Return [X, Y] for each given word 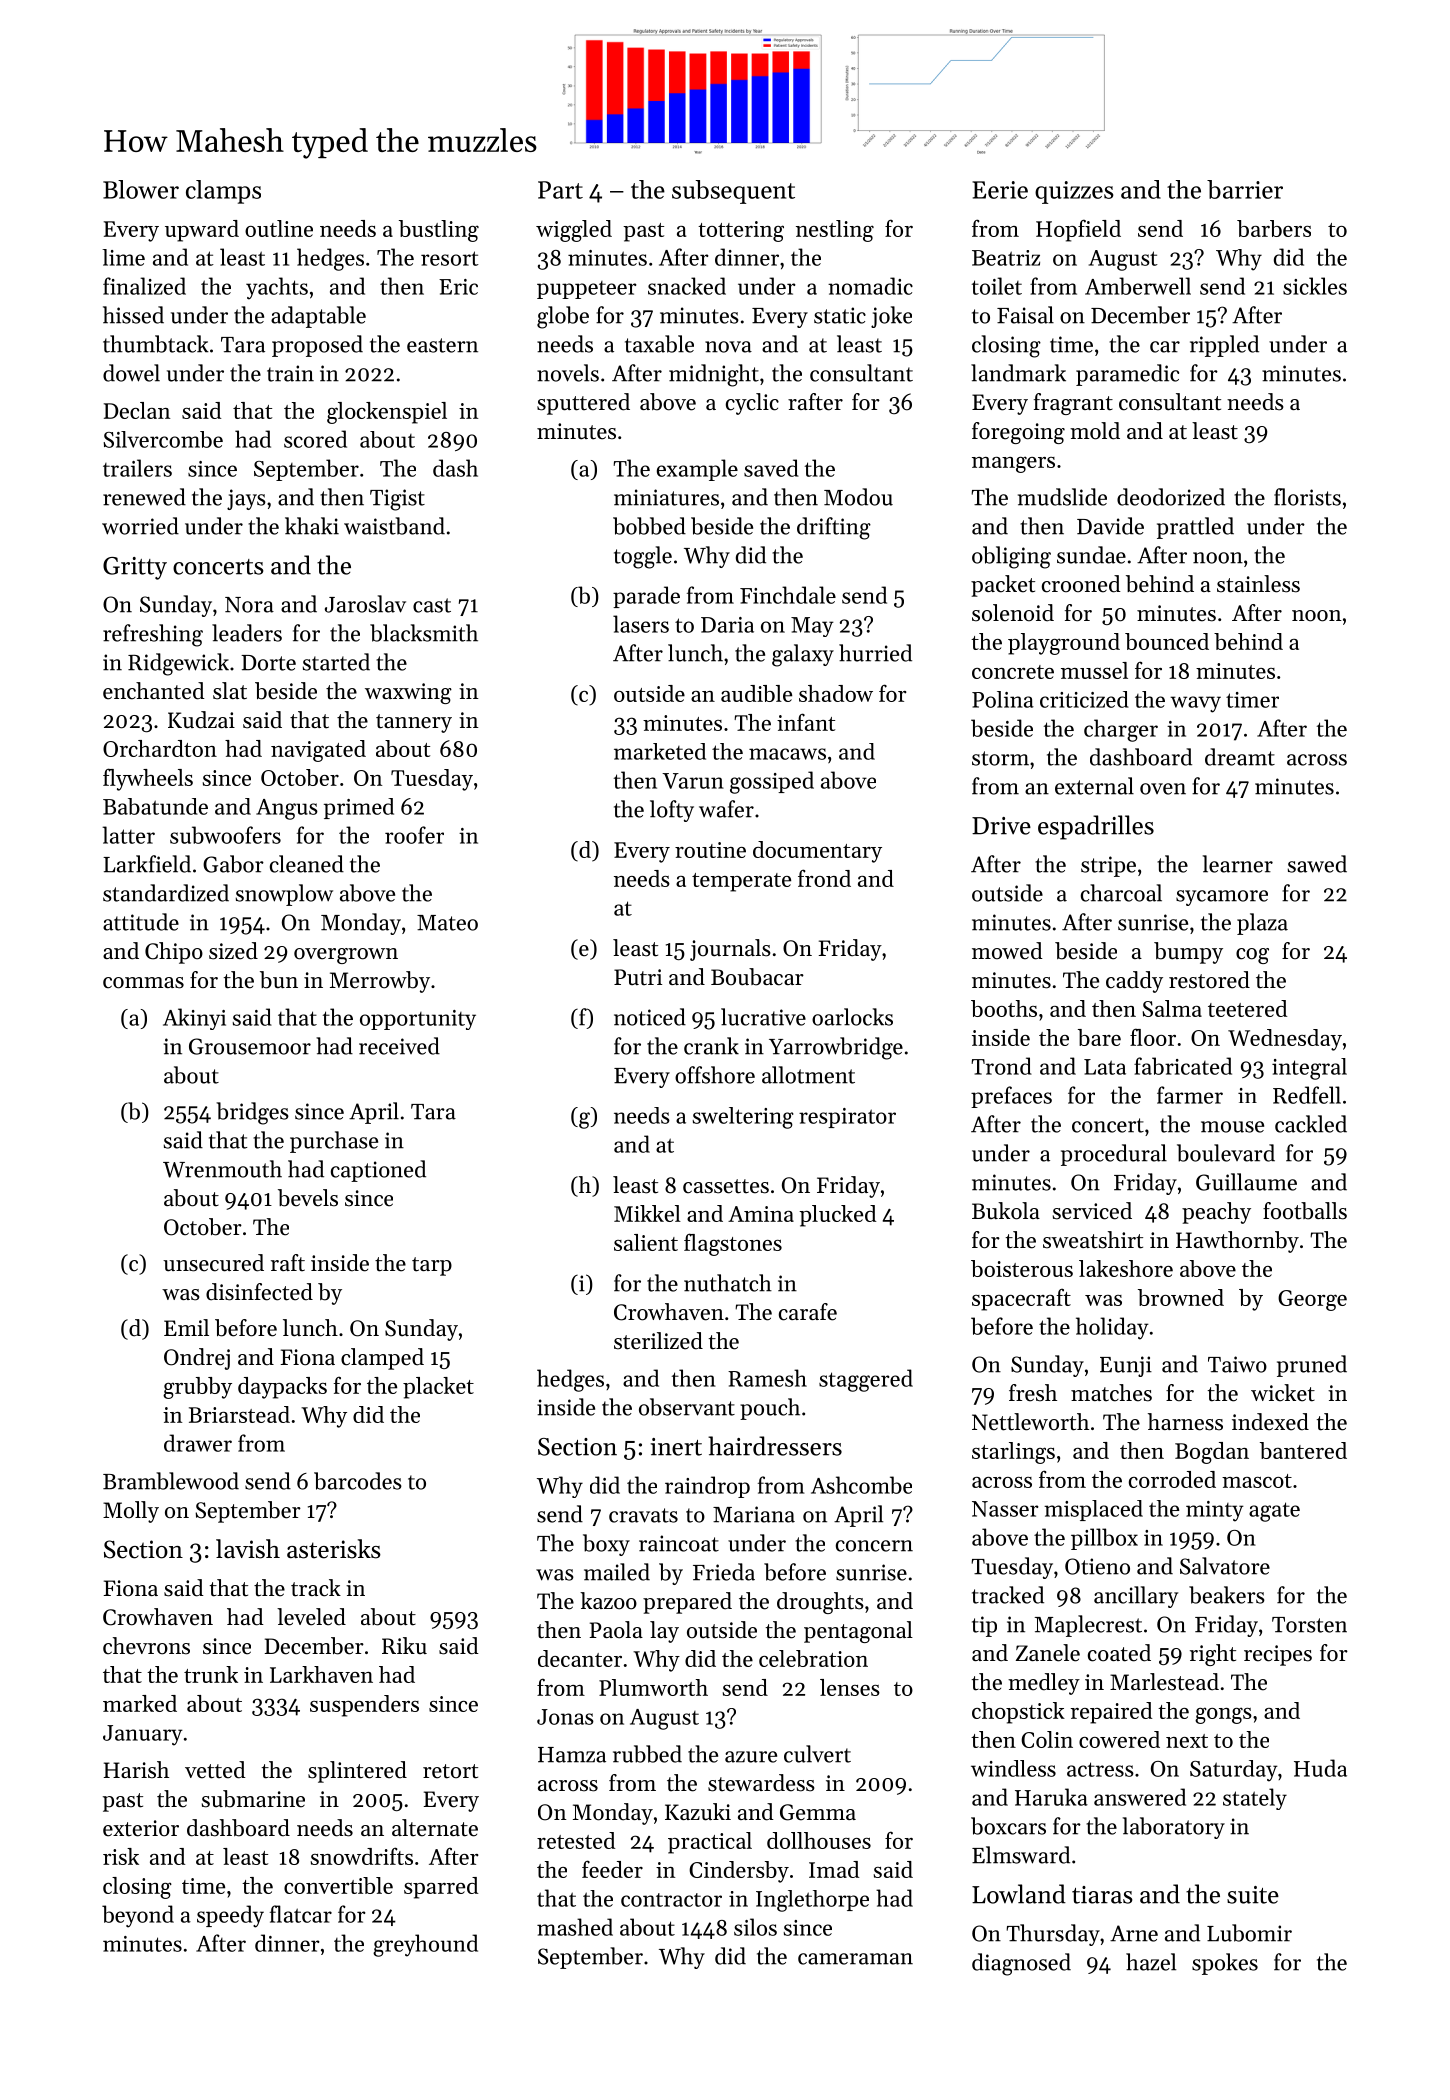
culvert [817, 1754]
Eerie [1000, 190]
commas [143, 983]
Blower [141, 189]
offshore [715, 1075]
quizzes [1074, 192]
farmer [1190, 1095]
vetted [215, 1770]
